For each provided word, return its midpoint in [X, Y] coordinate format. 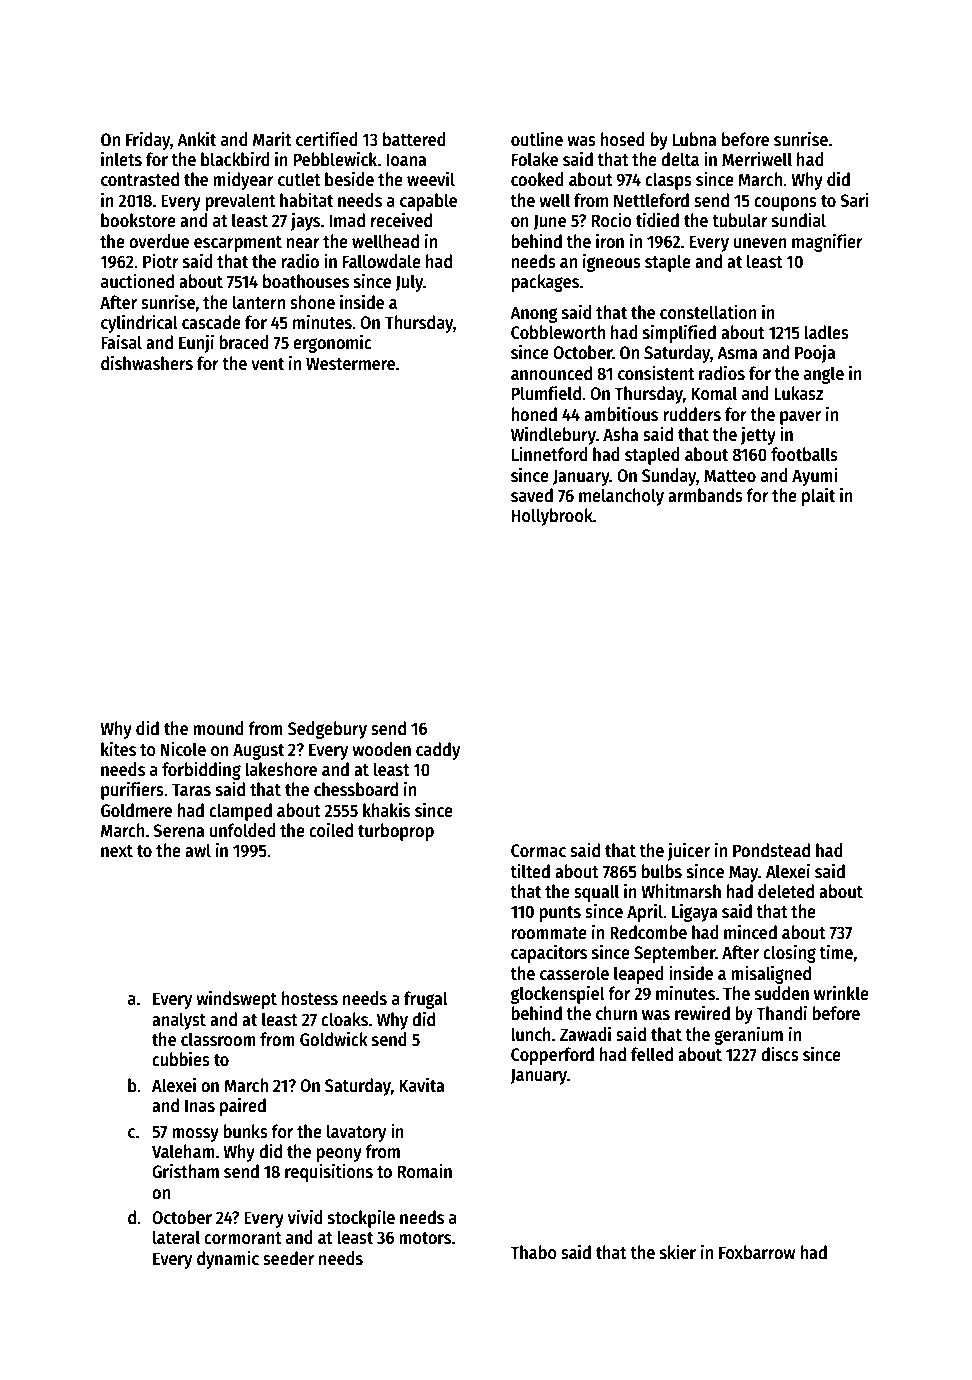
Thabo [533, 1252]
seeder [288, 1258]
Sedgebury [327, 730]
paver [800, 418]
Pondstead [771, 850]
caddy [438, 751]
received [401, 220]
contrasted [140, 179]
